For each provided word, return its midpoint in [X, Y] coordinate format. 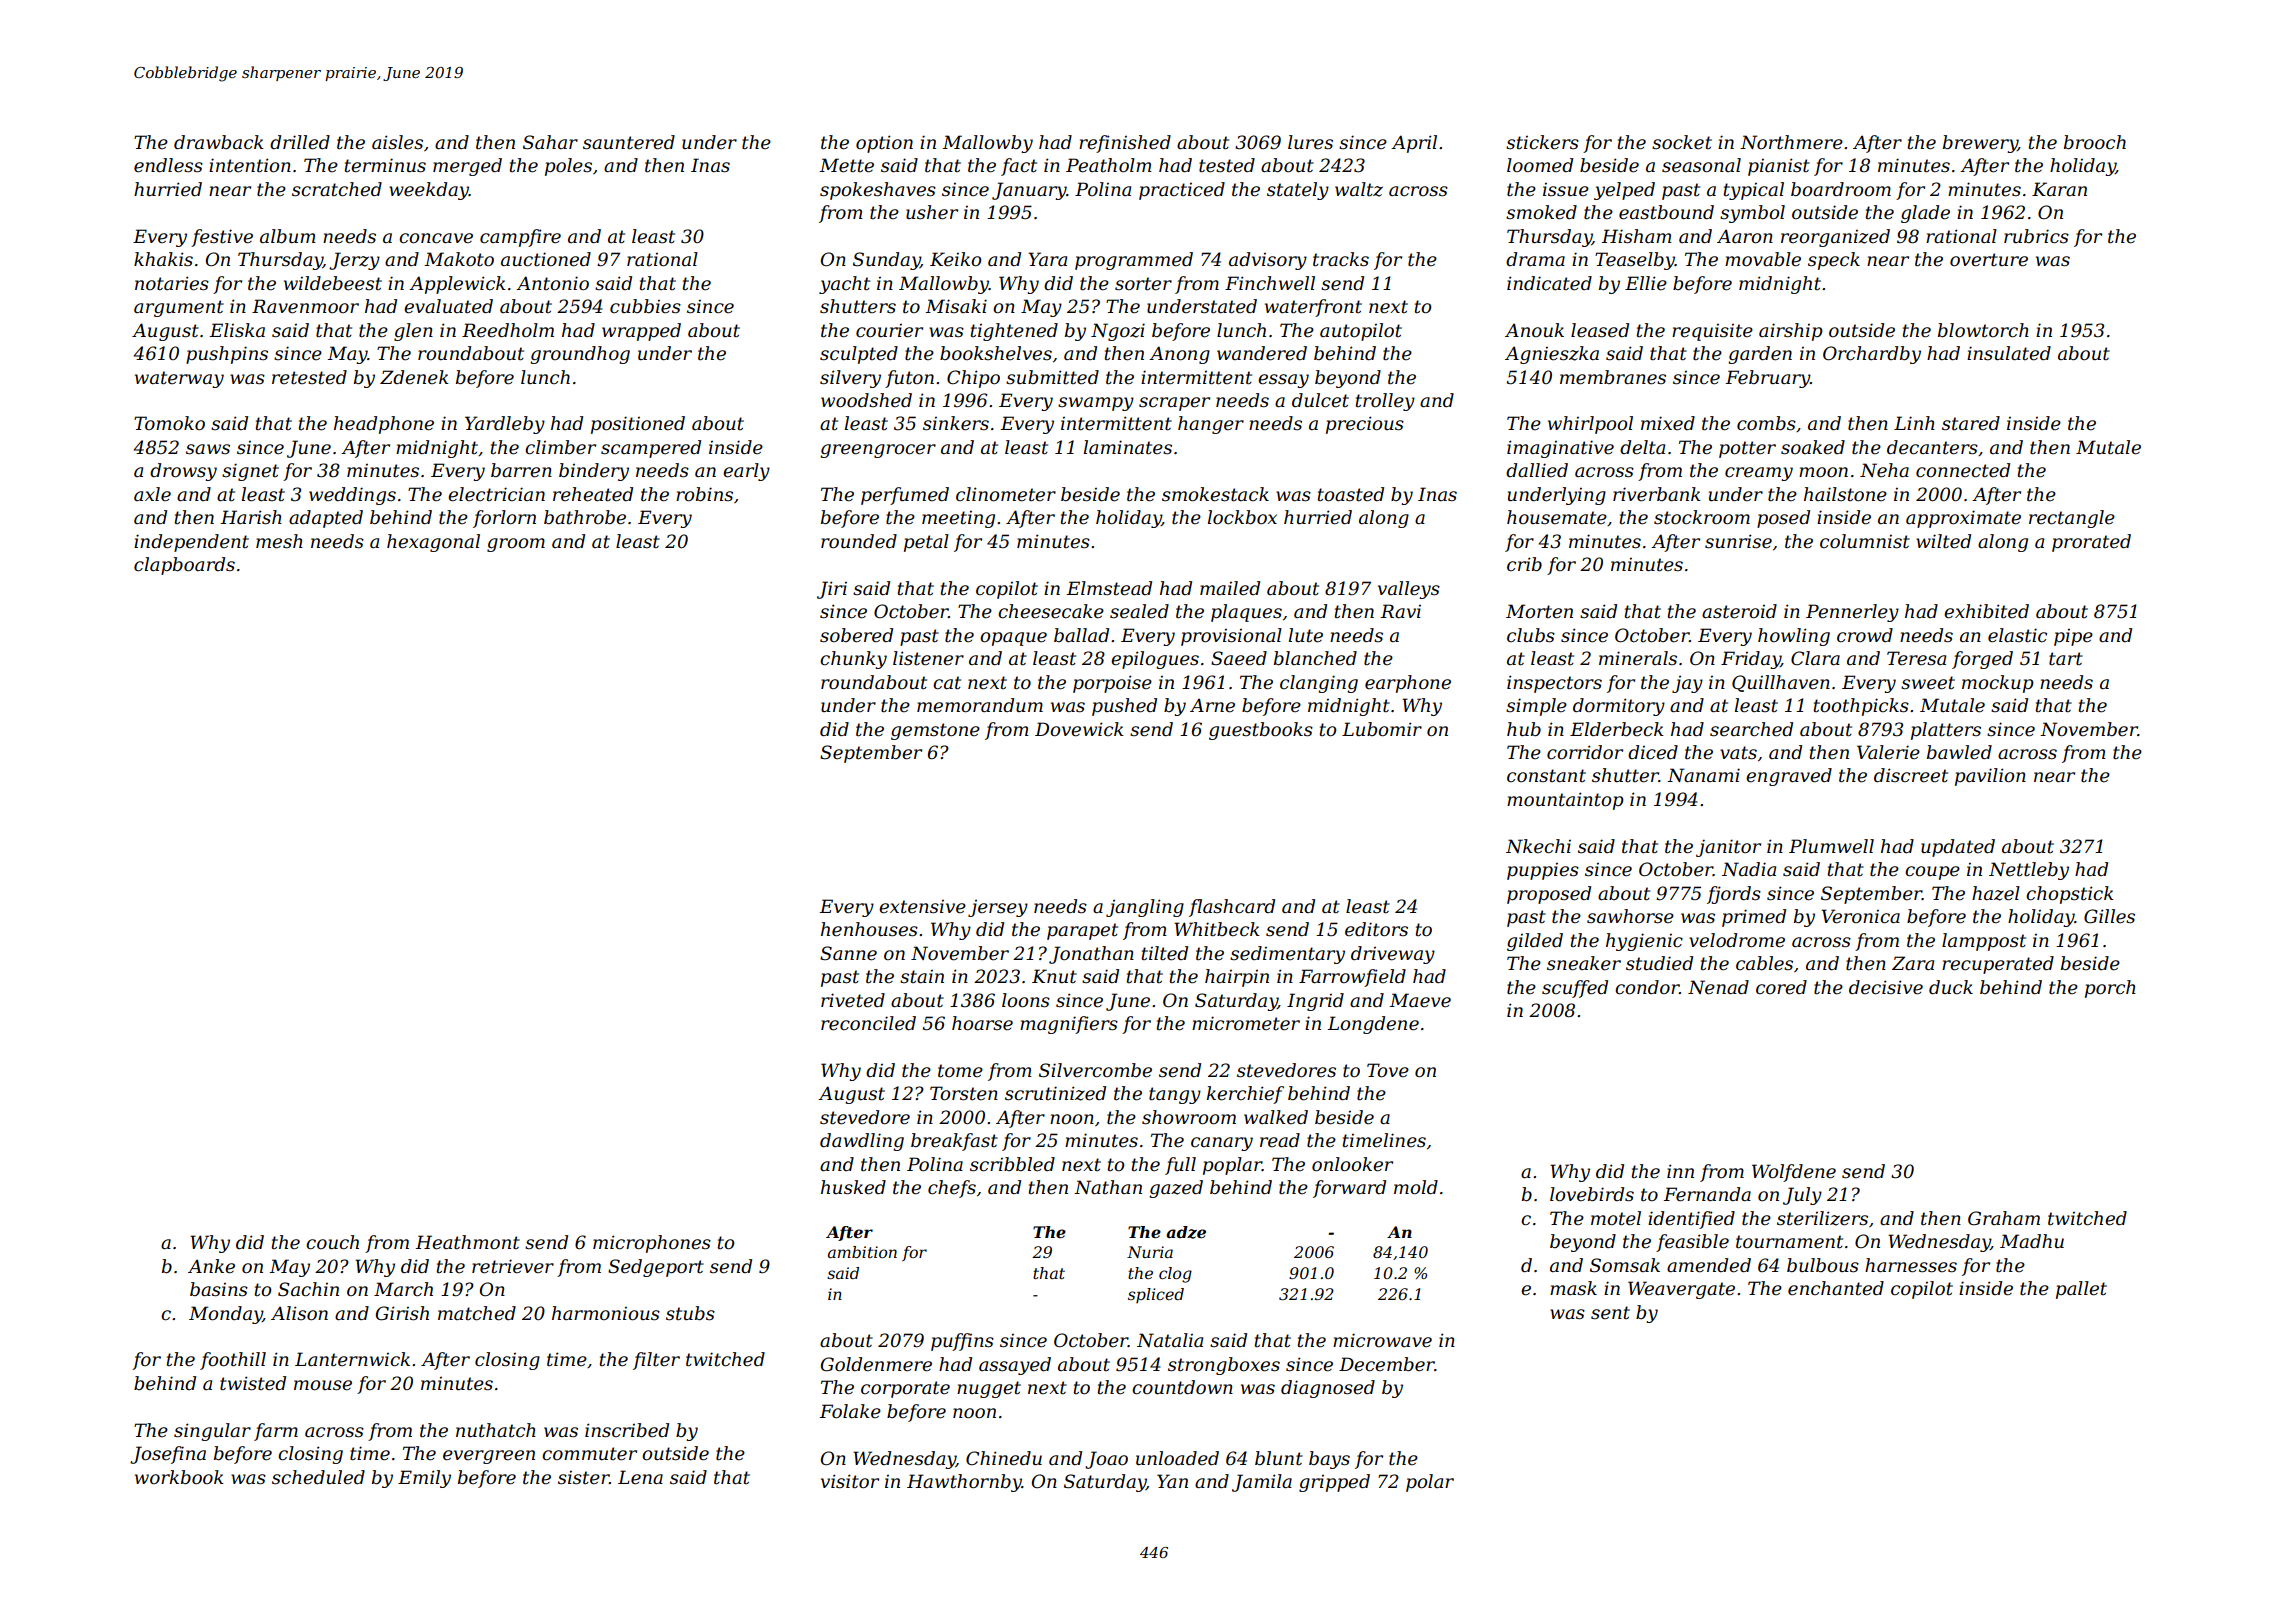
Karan [2059, 189]
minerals [1638, 658]
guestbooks [1261, 731]
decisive [1886, 987]
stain [922, 976]
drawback [219, 142]
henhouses [869, 929]
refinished [1125, 144]
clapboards [184, 566]
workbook [179, 1477]
